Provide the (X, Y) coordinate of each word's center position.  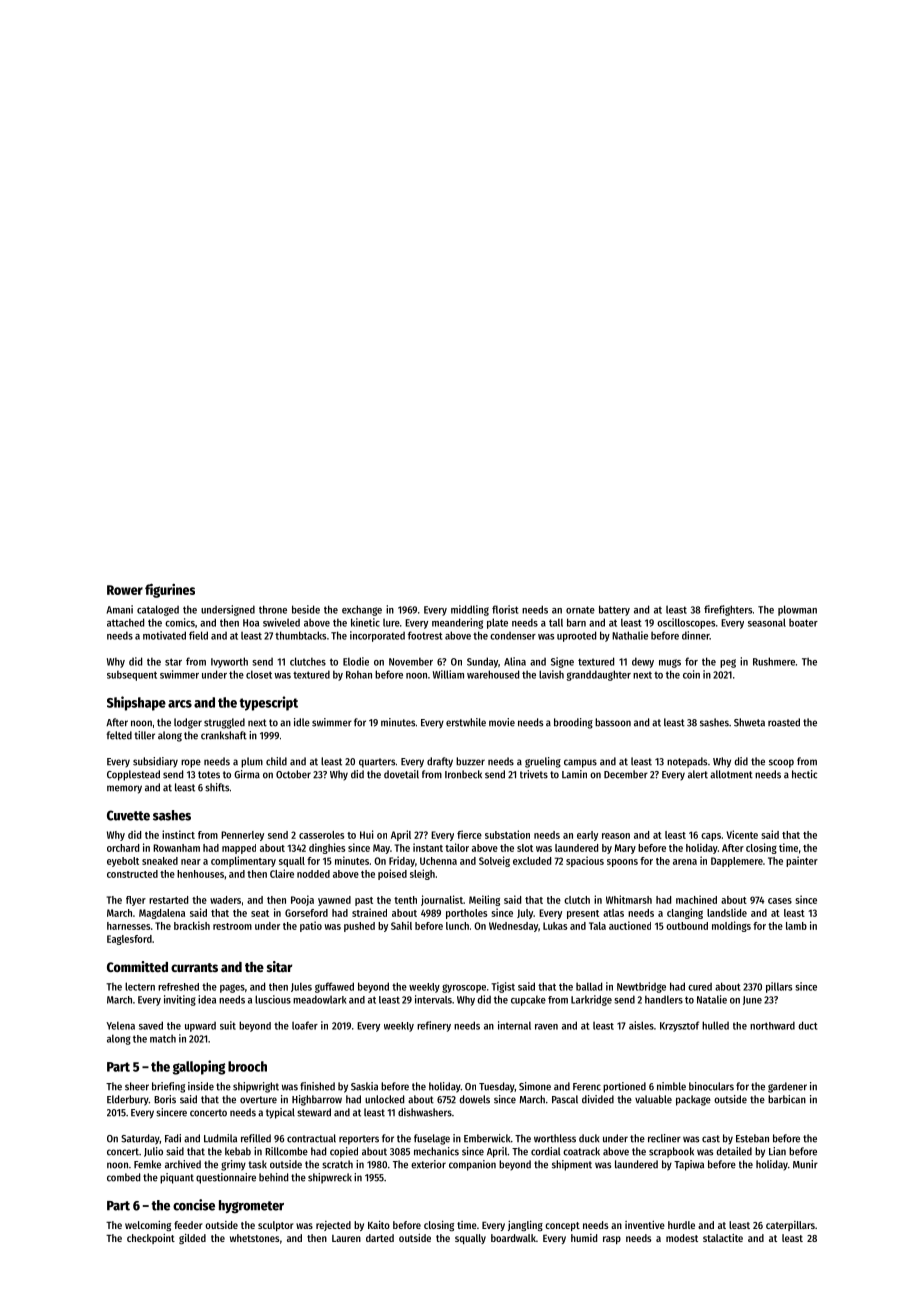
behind (273, 1177)
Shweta (749, 722)
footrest (425, 635)
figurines (170, 590)
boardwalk (513, 1238)
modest (682, 1238)
